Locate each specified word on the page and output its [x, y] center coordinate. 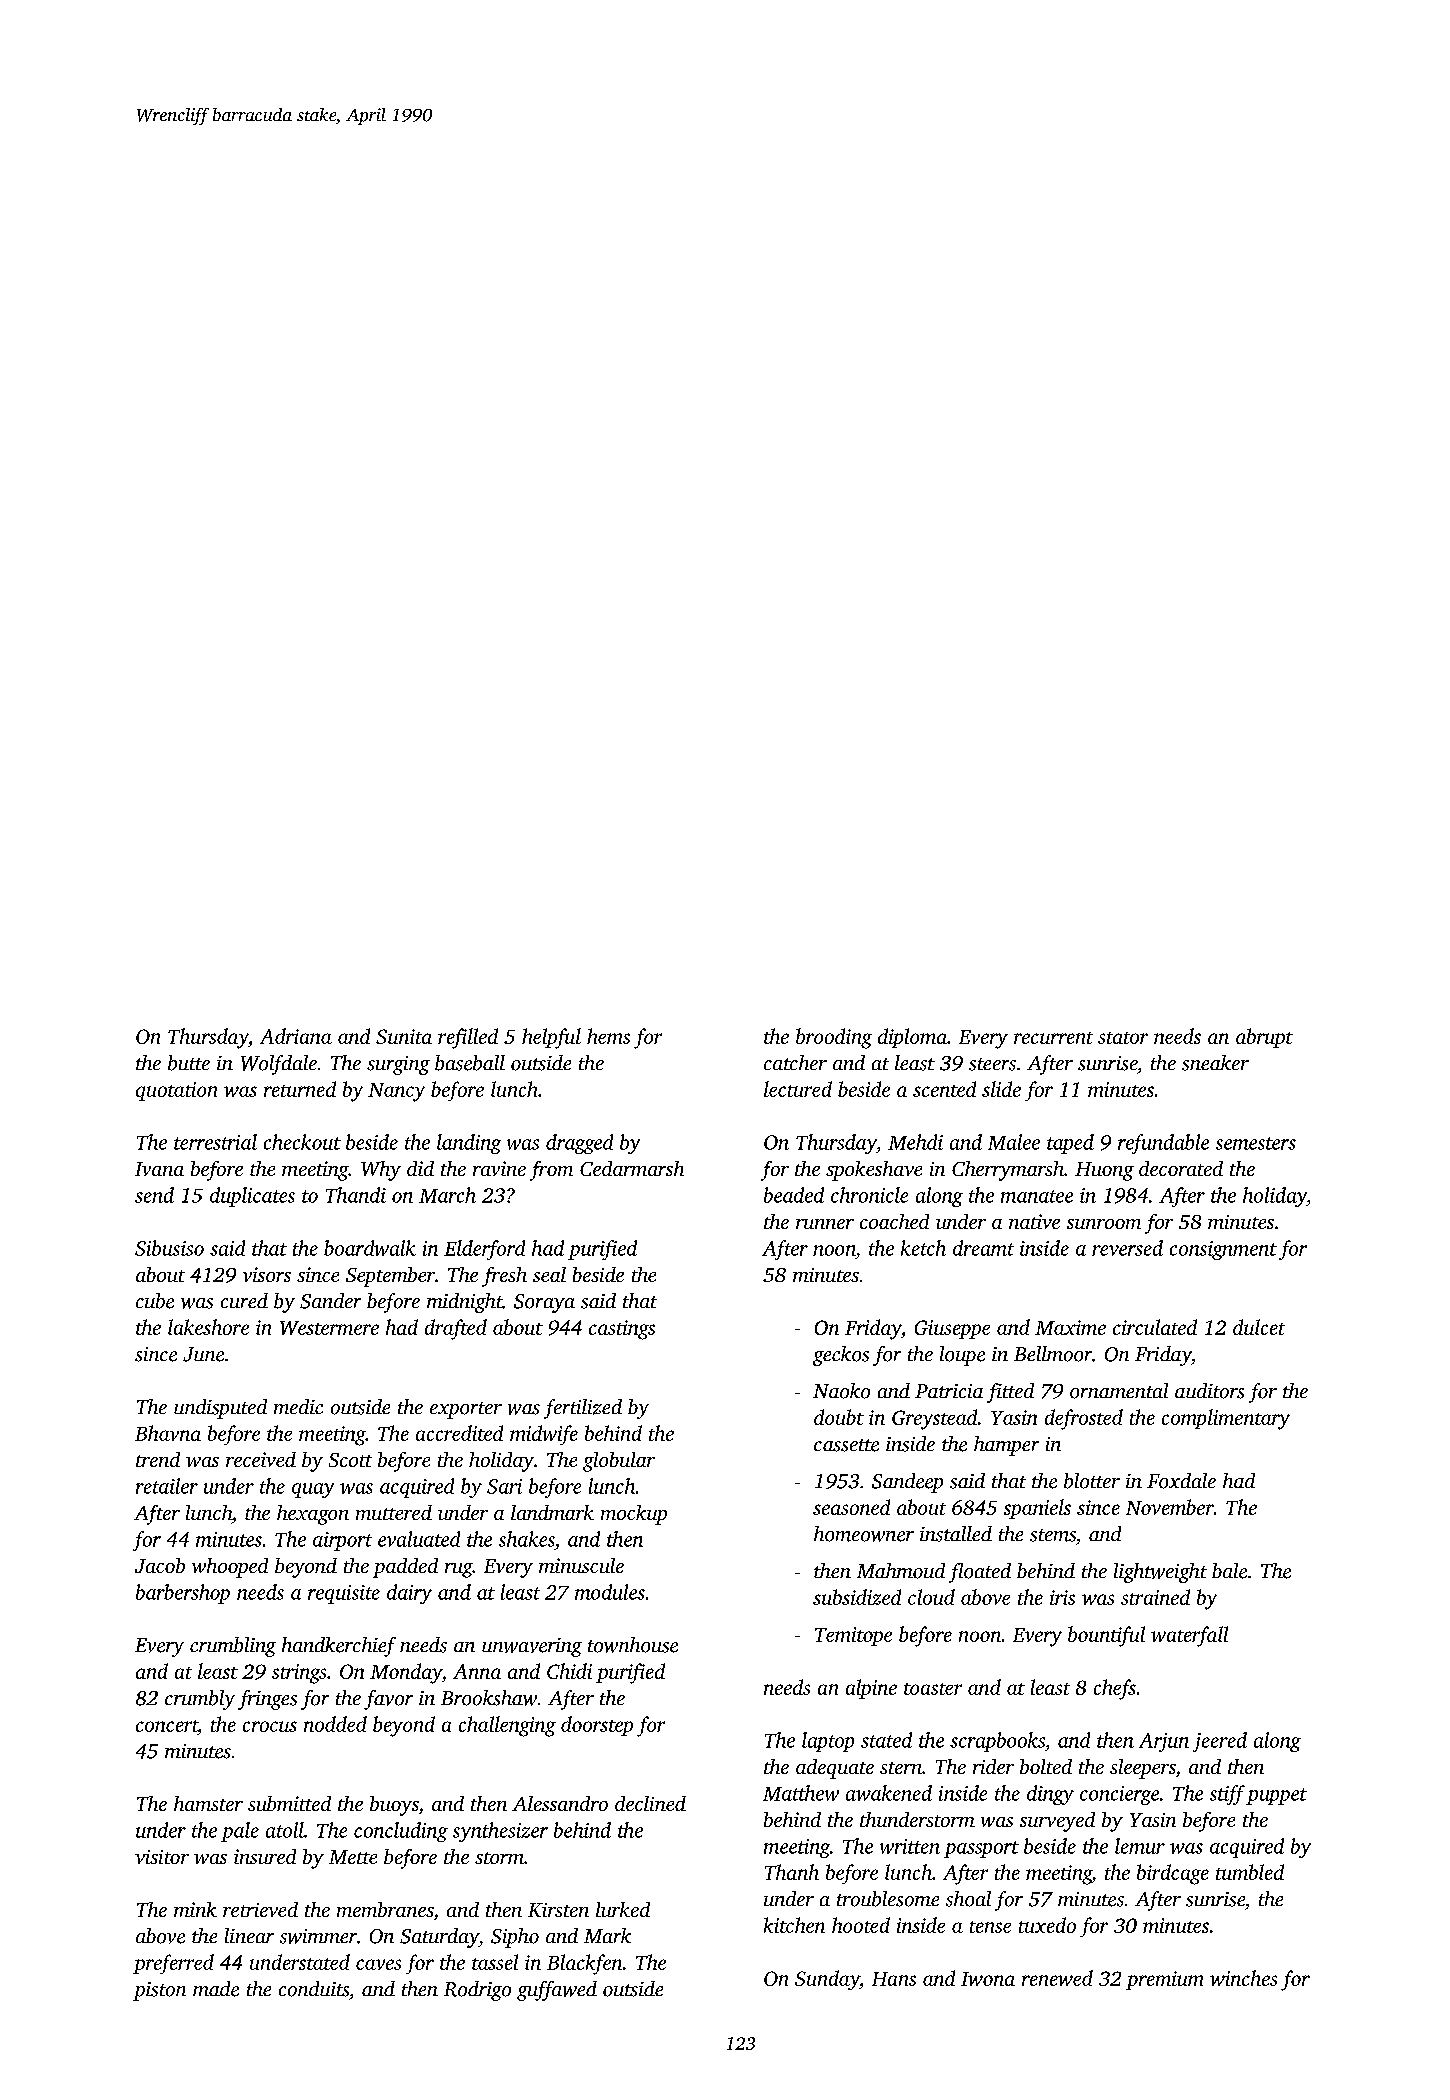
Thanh [792, 1872]
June [203, 1354]
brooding [834, 1038]
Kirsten [558, 1910]
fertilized [583, 1409]
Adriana [296, 1036]
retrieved [260, 1909]
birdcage [1173, 1874]
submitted [289, 1803]
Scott [350, 1460]
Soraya [544, 1303]
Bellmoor [1053, 1354]
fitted [1010, 1393]
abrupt [1264, 1038]
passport [981, 1849]
